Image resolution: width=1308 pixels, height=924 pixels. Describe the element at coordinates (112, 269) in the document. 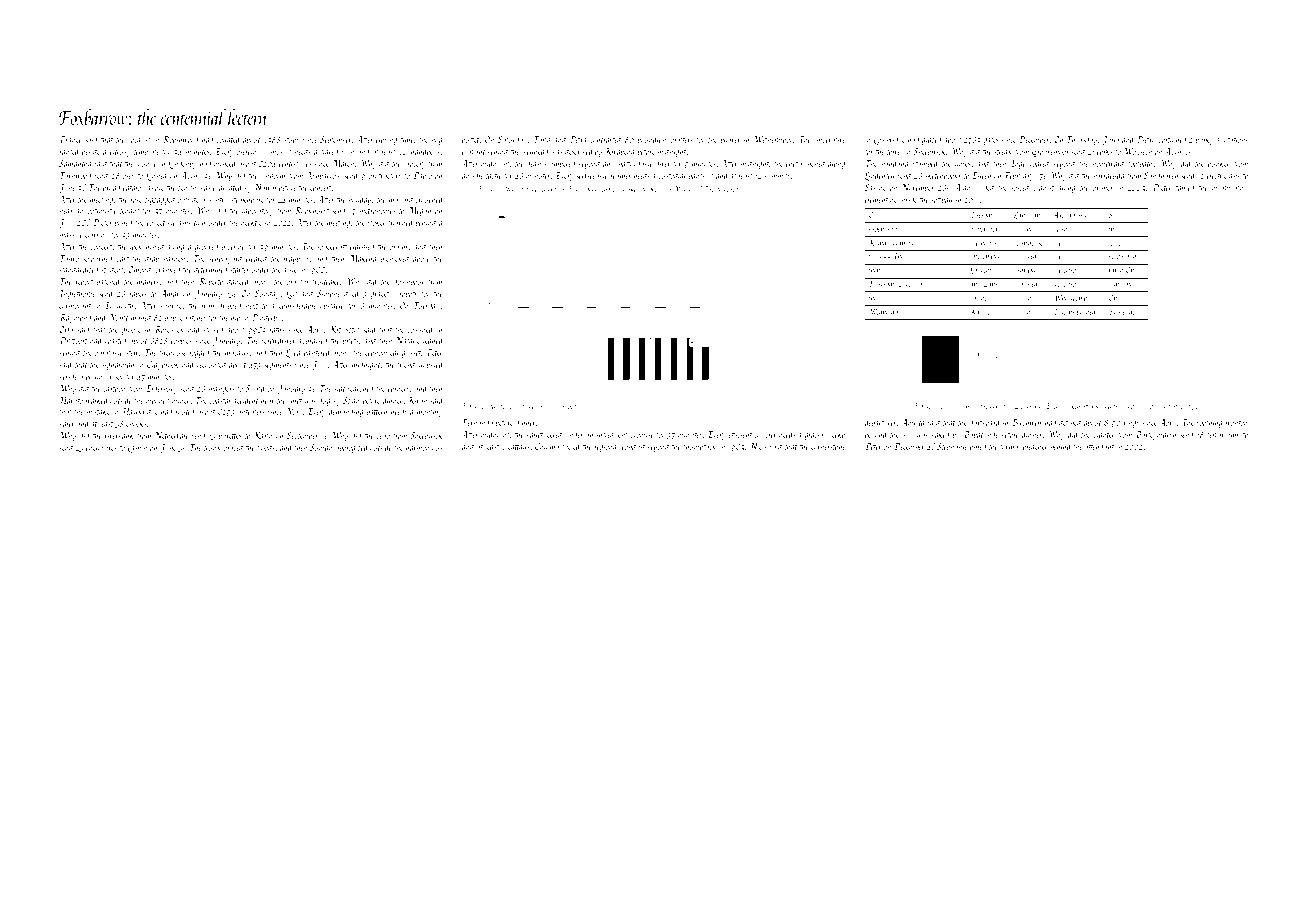

I see `student` at that location.
